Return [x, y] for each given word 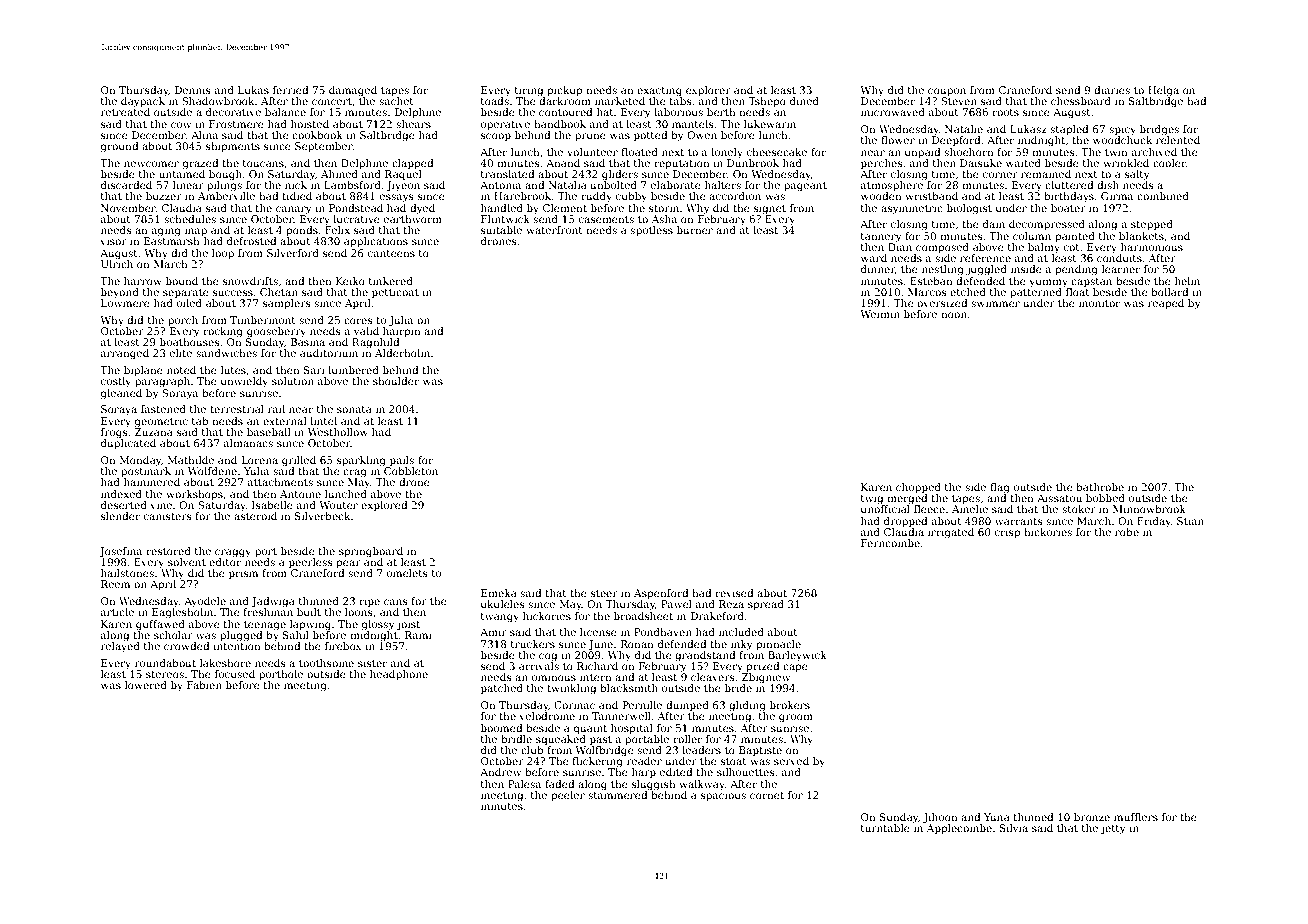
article [117, 612]
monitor [1099, 303]
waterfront [554, 230]
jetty [1113, 829]
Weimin [880, 314]
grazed [200, 164]
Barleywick [797, 656]
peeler [568, 796]
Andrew [500, 772]
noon [954, 315]
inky [742, 645]
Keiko [350, 281]
